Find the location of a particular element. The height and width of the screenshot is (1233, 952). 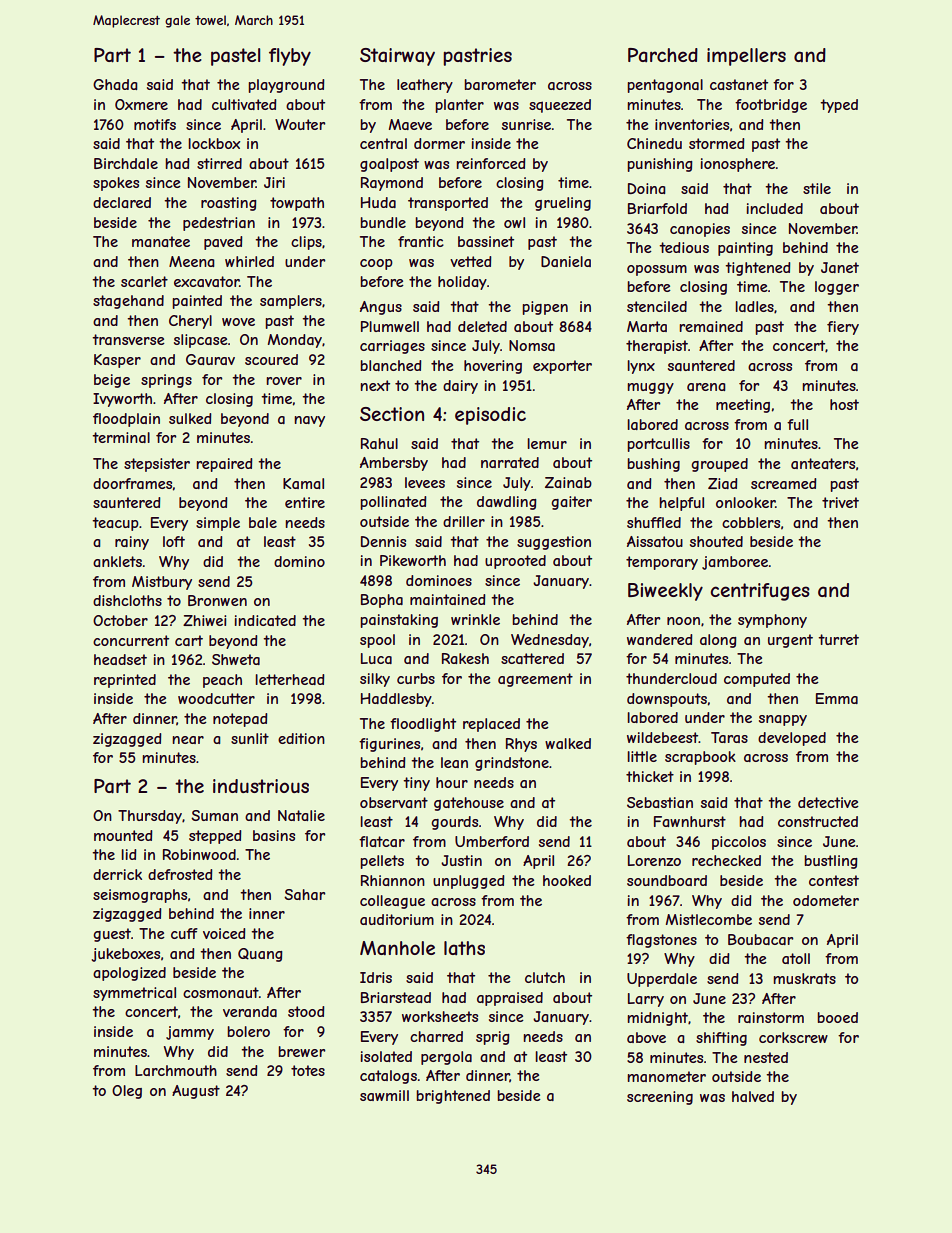

cultivated is located at coordinates (244, 104).
